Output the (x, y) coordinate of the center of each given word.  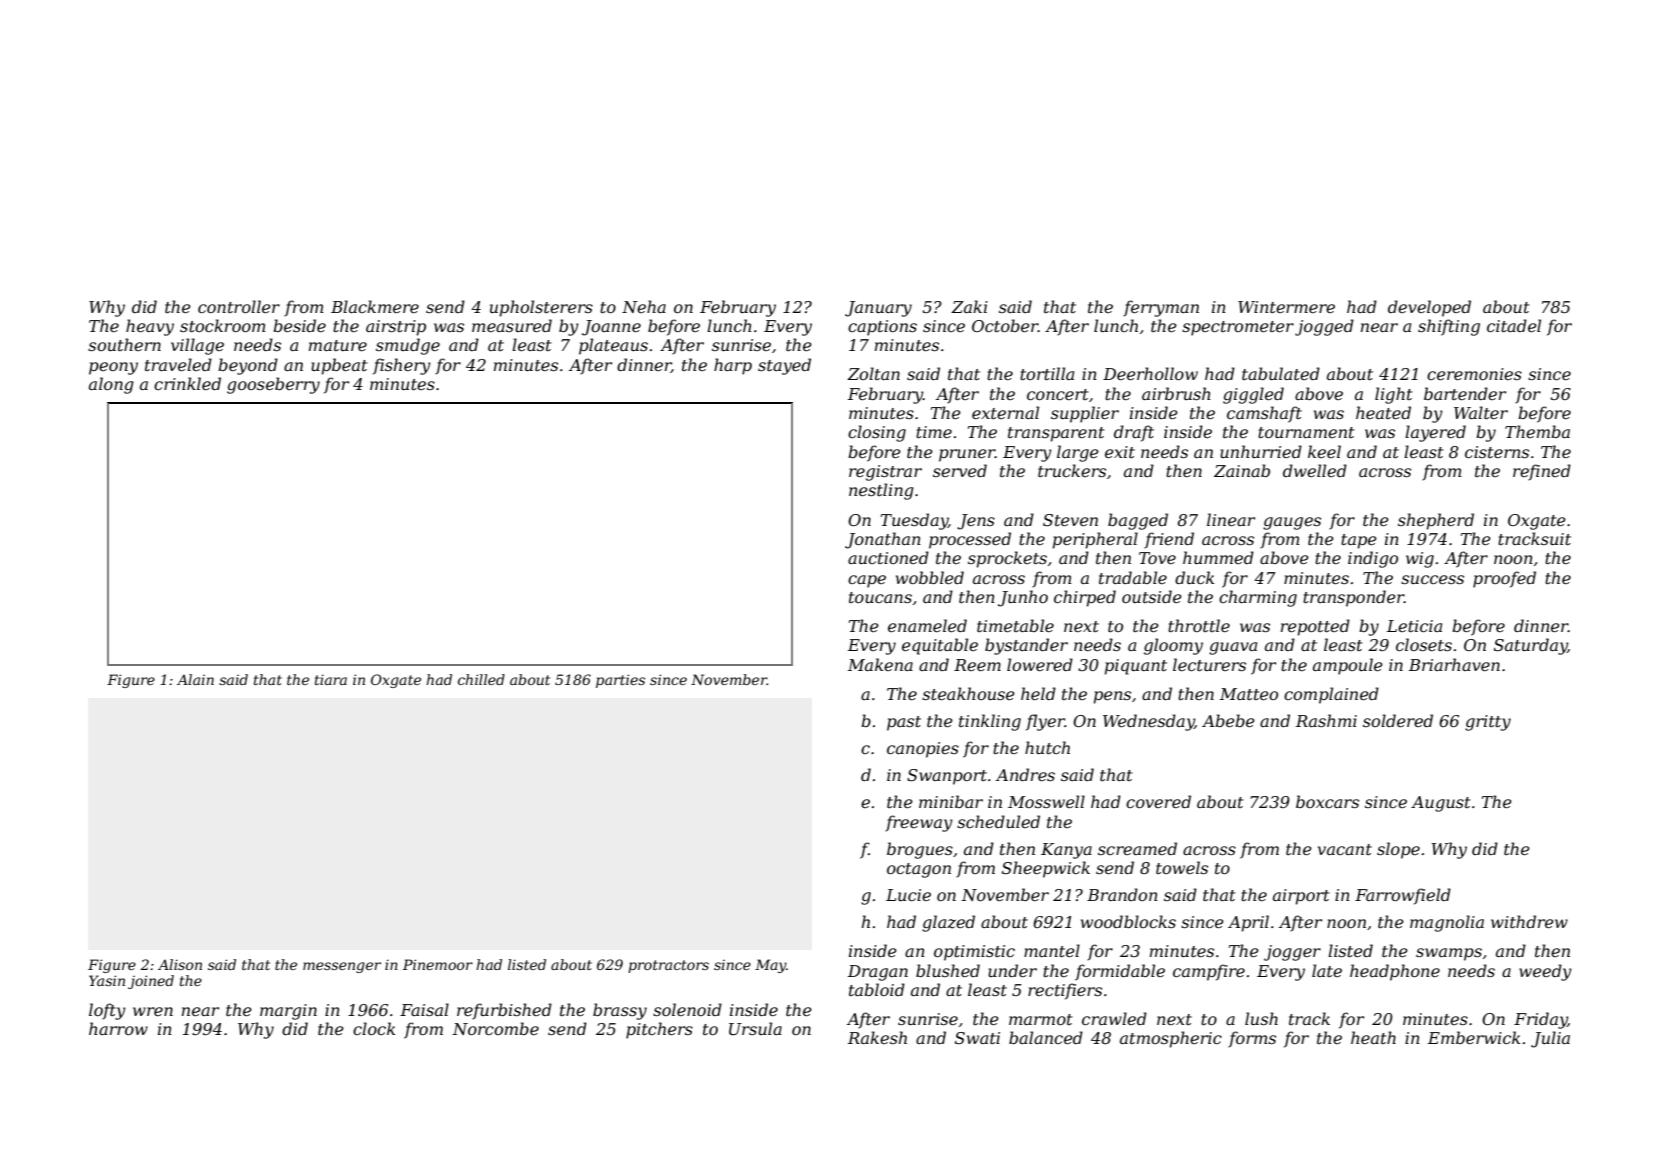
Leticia (1414, 626)
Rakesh (877, 1037)
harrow (118, 1028)
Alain (195, 679)
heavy (150, 327)
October (1005, 325)
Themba (1537, 431)
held (1038, 693)
